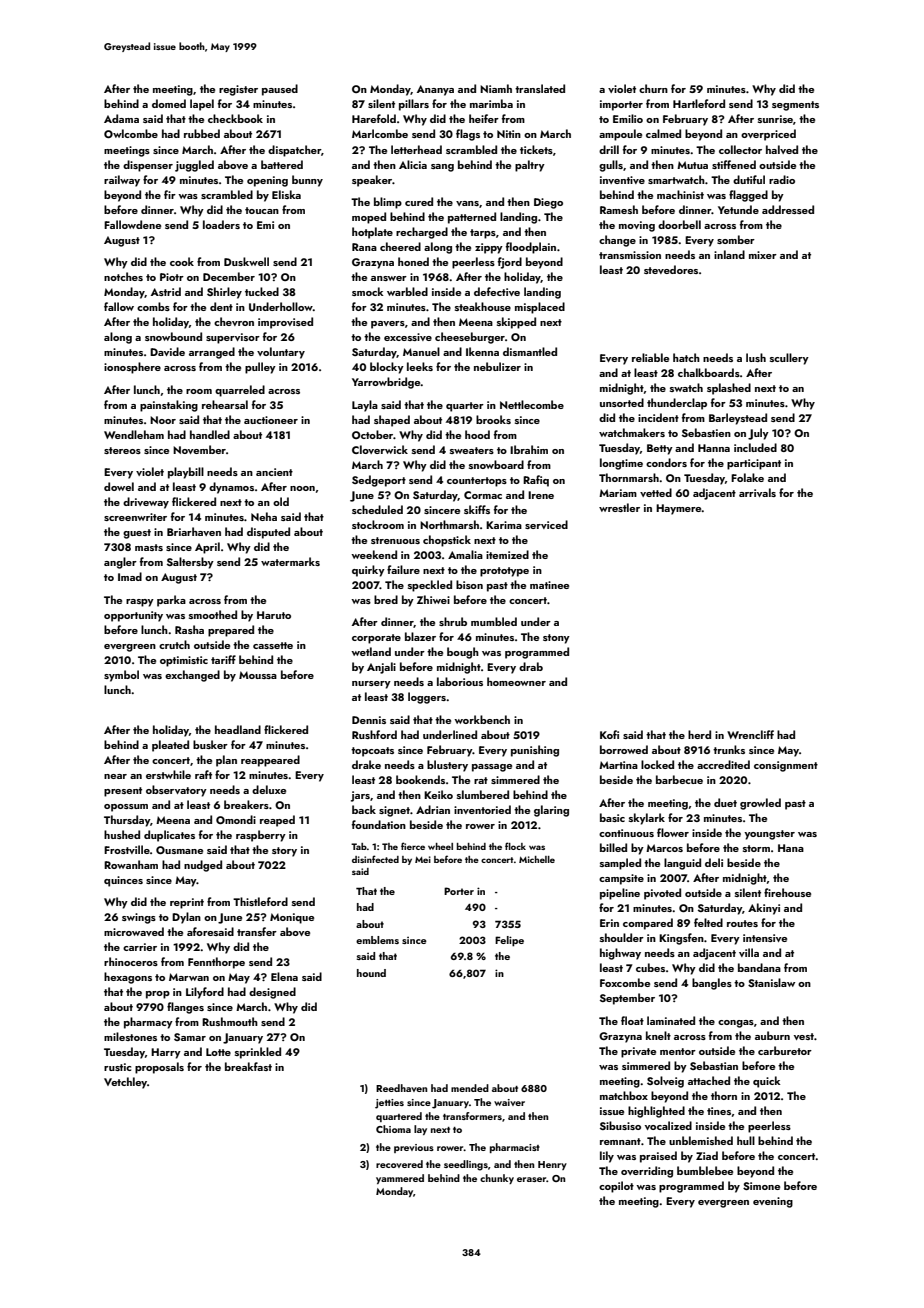 Image resolution: width=924 pixels, height=1308 pixels. I want to click on breakers, so click(246, 804).
